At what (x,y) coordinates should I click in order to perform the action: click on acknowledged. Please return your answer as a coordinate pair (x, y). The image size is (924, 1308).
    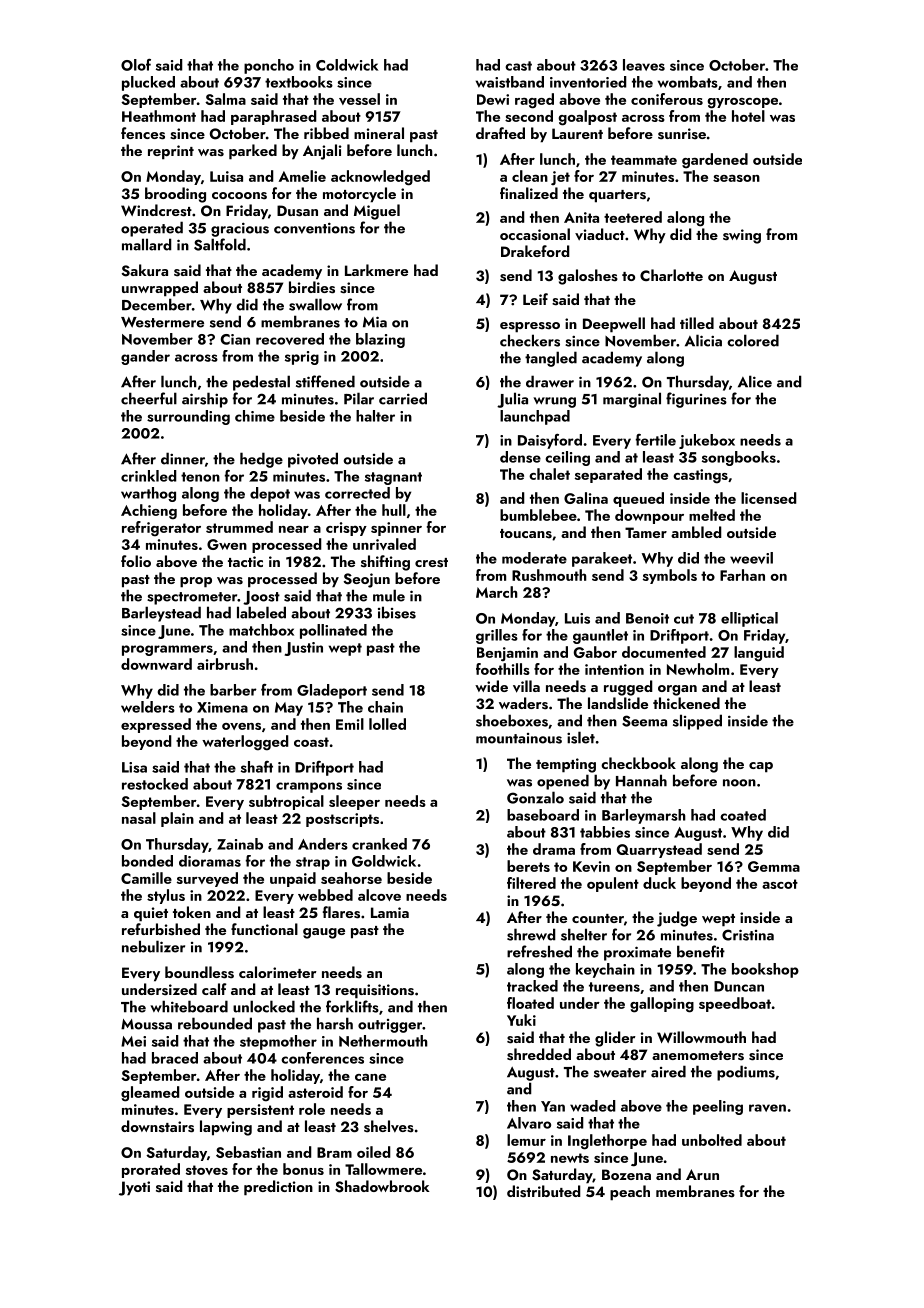
    Looking at the image, I should click on (380, 178).
